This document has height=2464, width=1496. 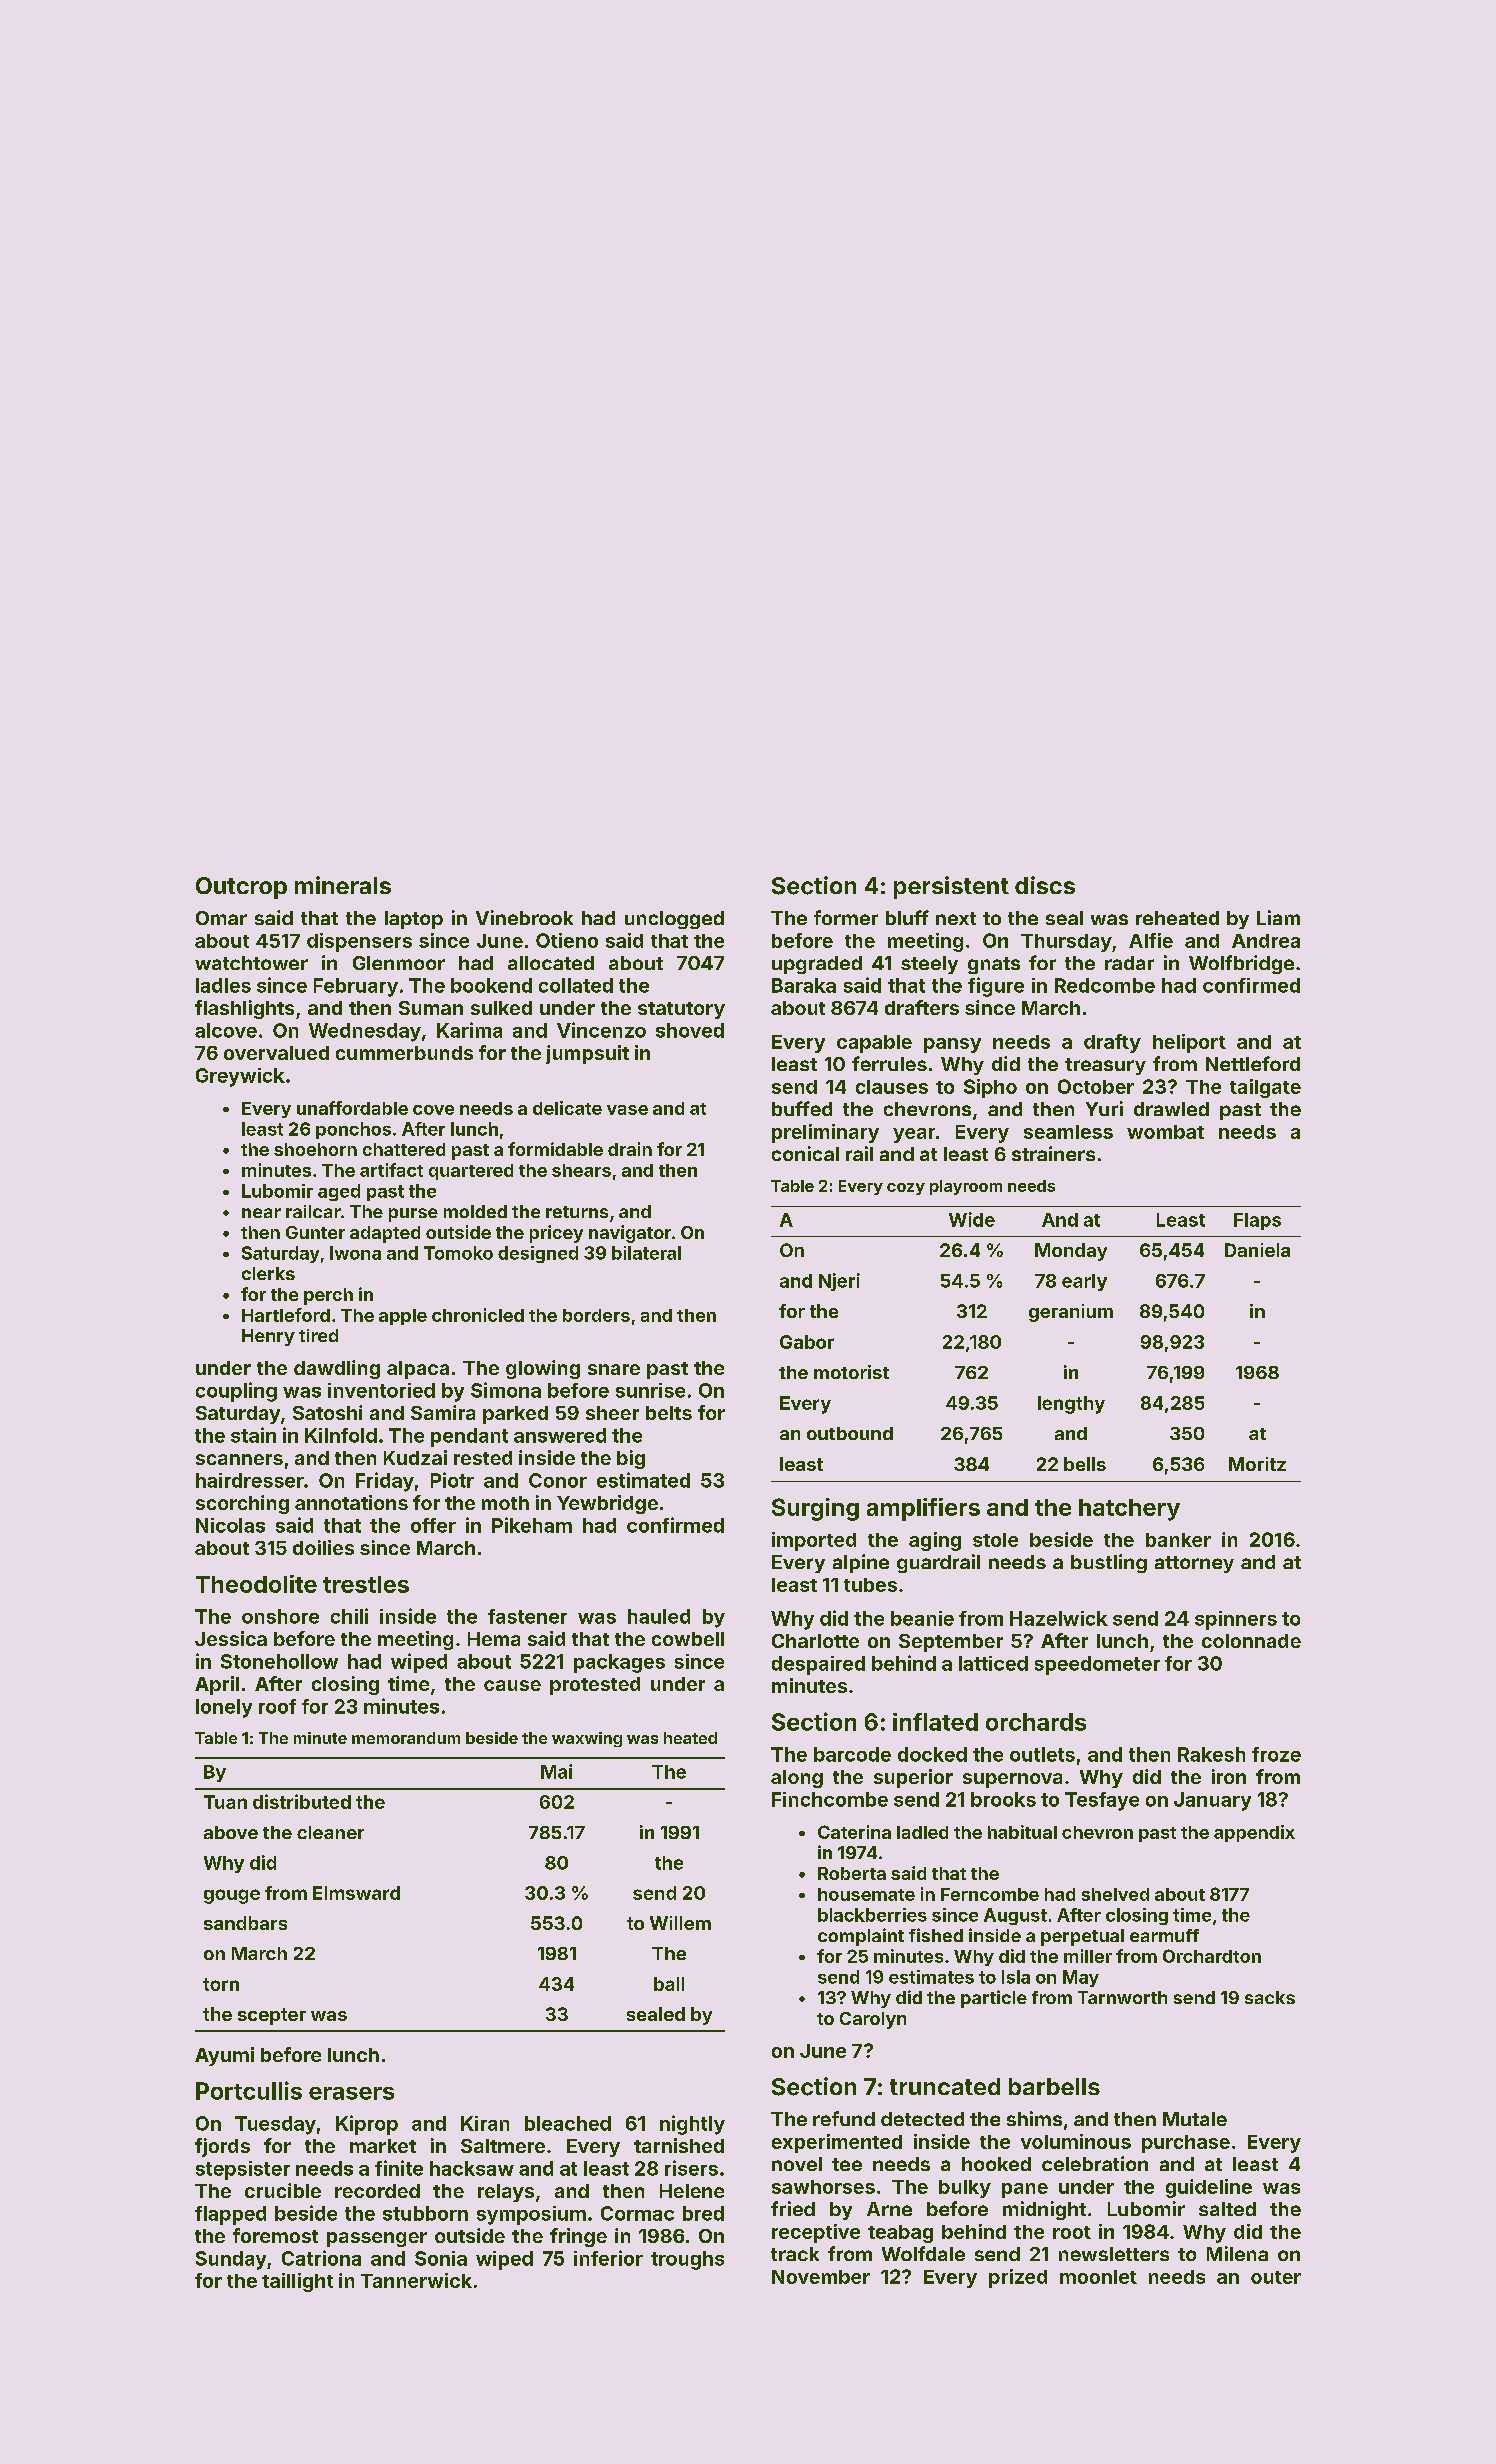 What do you see at coordinates (431, 1008) in the document?
I see `Suman` at bounding box center [431, 1008].
